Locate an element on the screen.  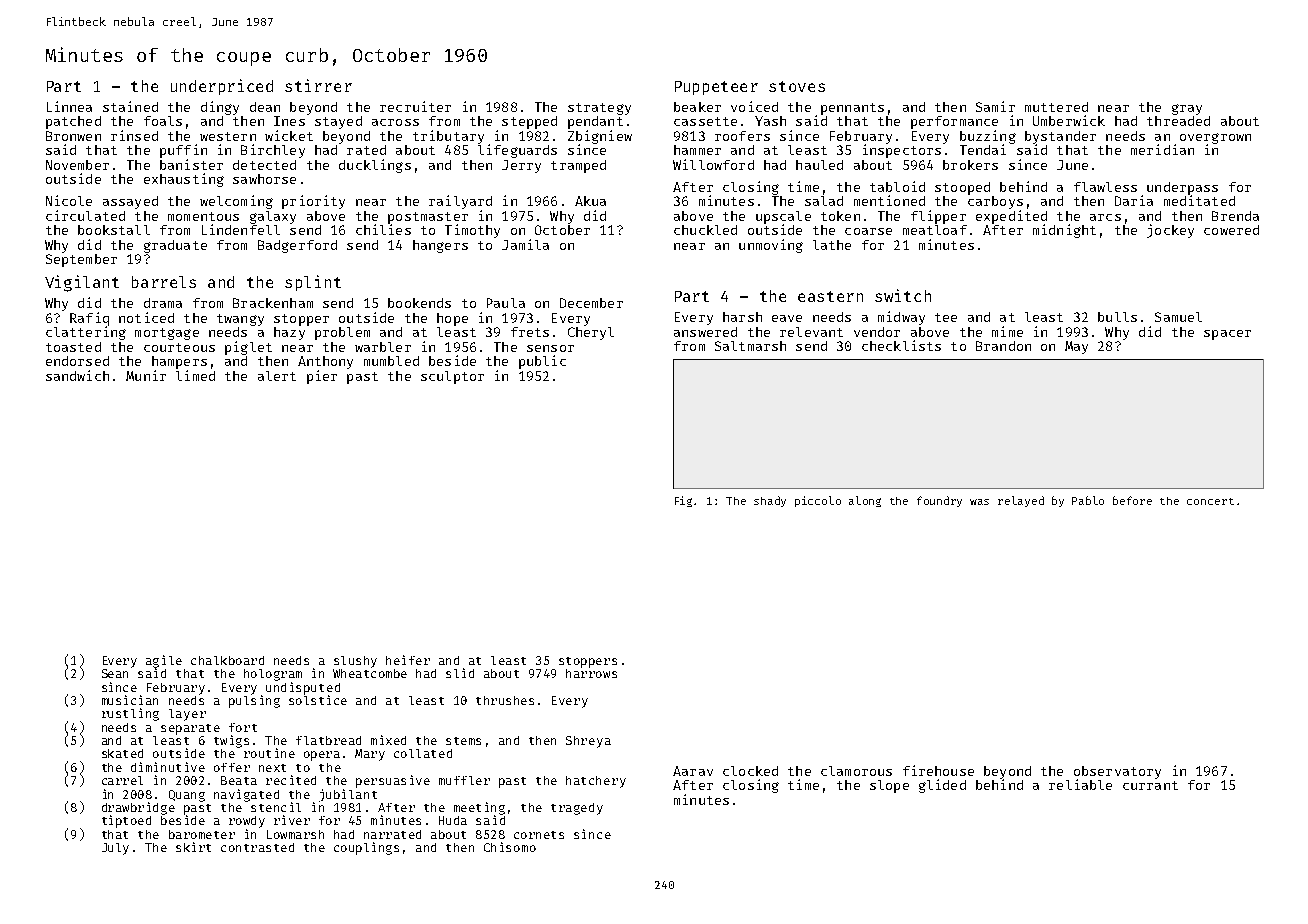
observatory is located at coordinates (1117, 772).
